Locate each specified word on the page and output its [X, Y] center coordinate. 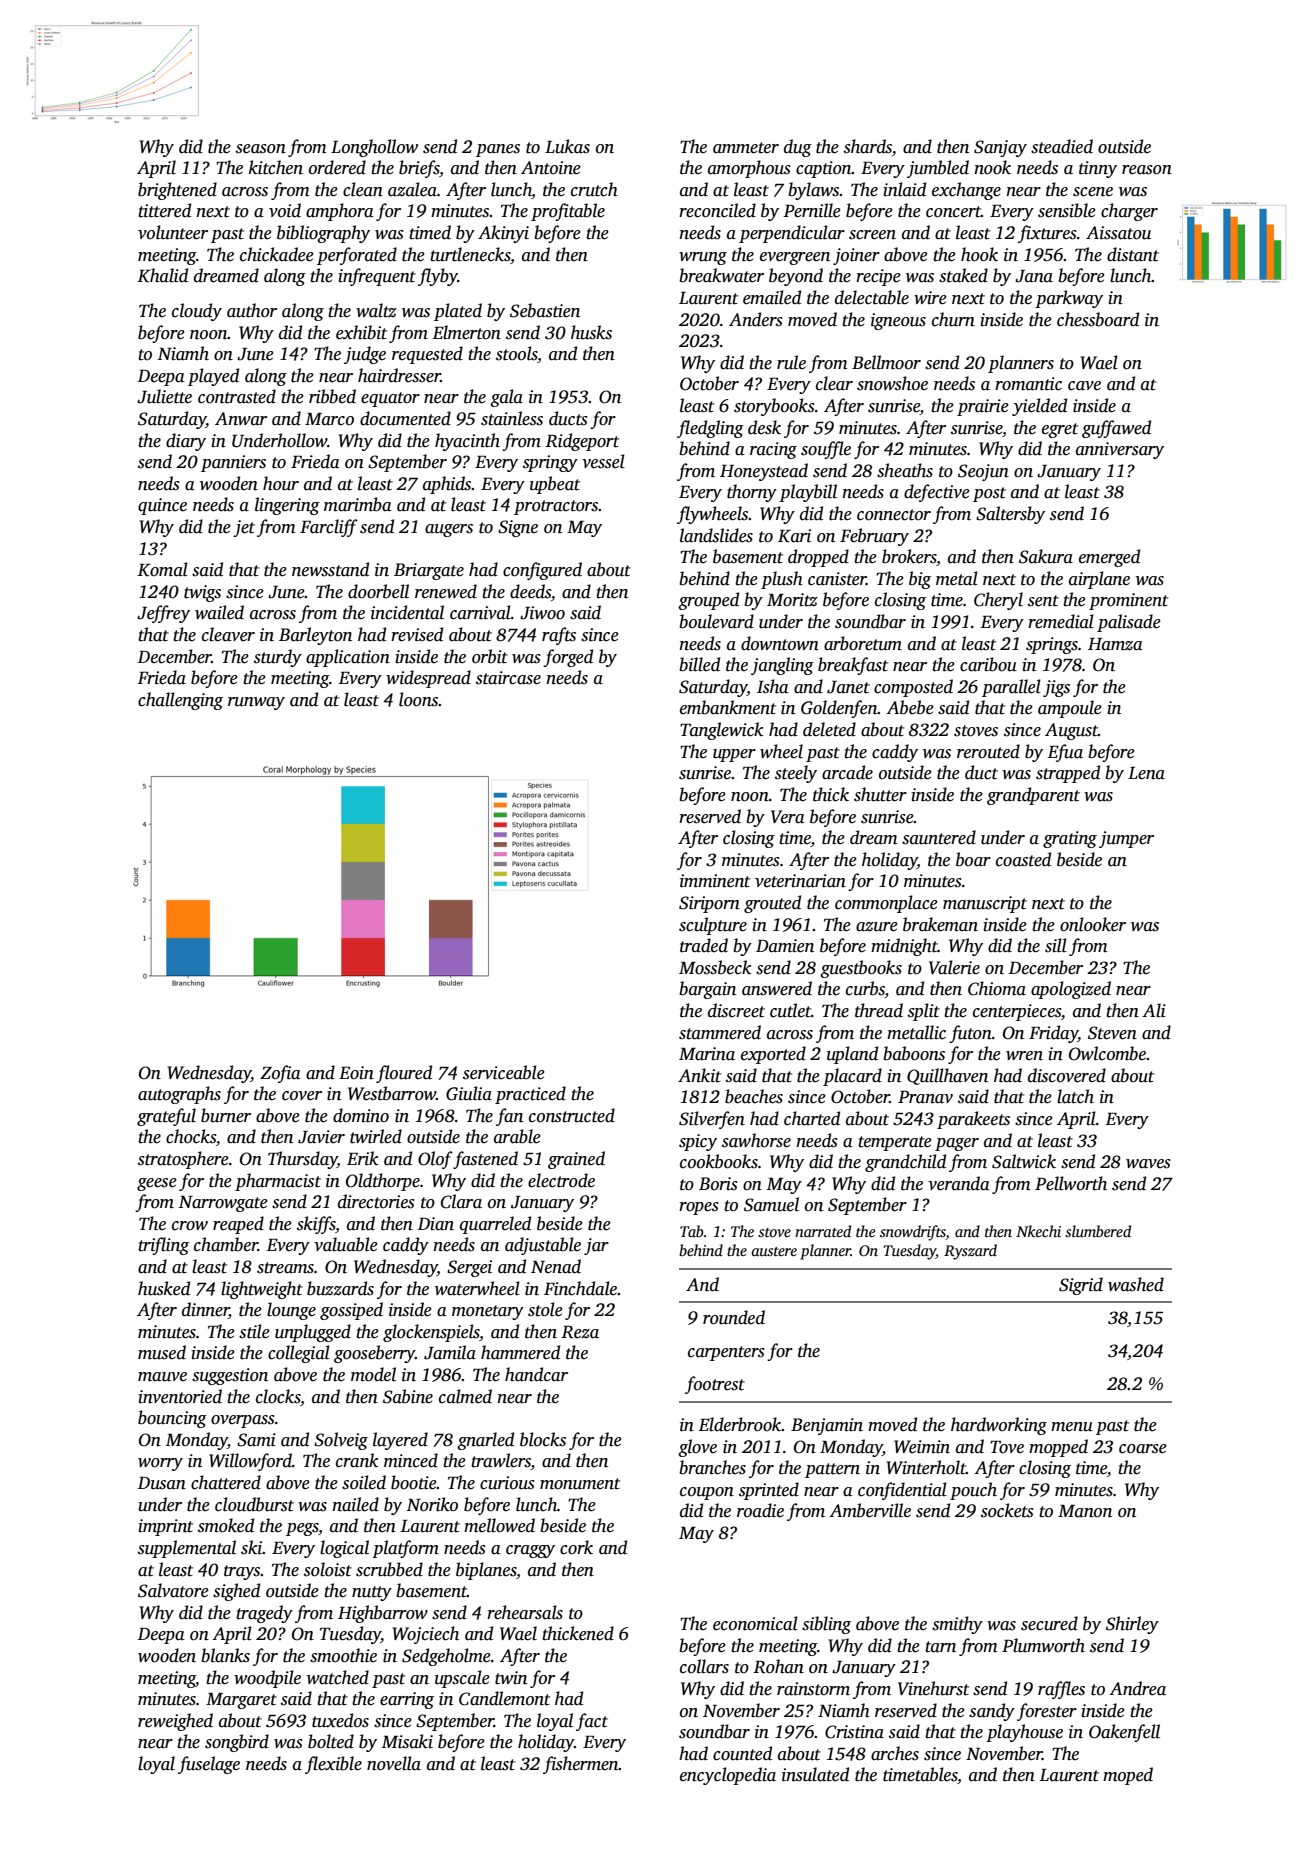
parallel [1011, 688]
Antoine [551, 168]
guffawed [1116, 429]
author [252, 310]
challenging [180, 701]
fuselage [209, 1765]
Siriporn [709, 904]
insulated [815, 1774]
